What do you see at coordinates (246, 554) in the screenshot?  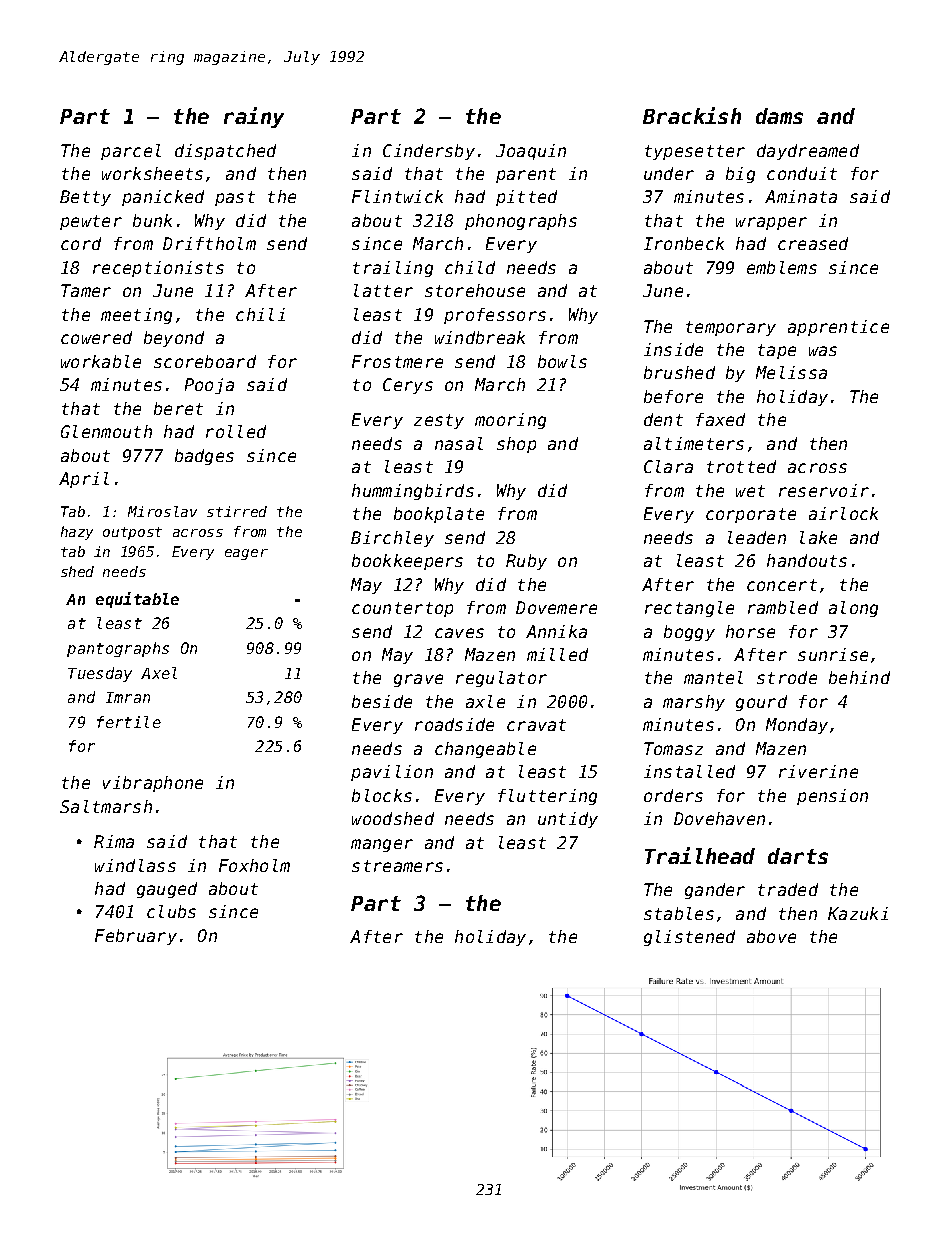 I see `eager` at bounding box center [246, 554].
